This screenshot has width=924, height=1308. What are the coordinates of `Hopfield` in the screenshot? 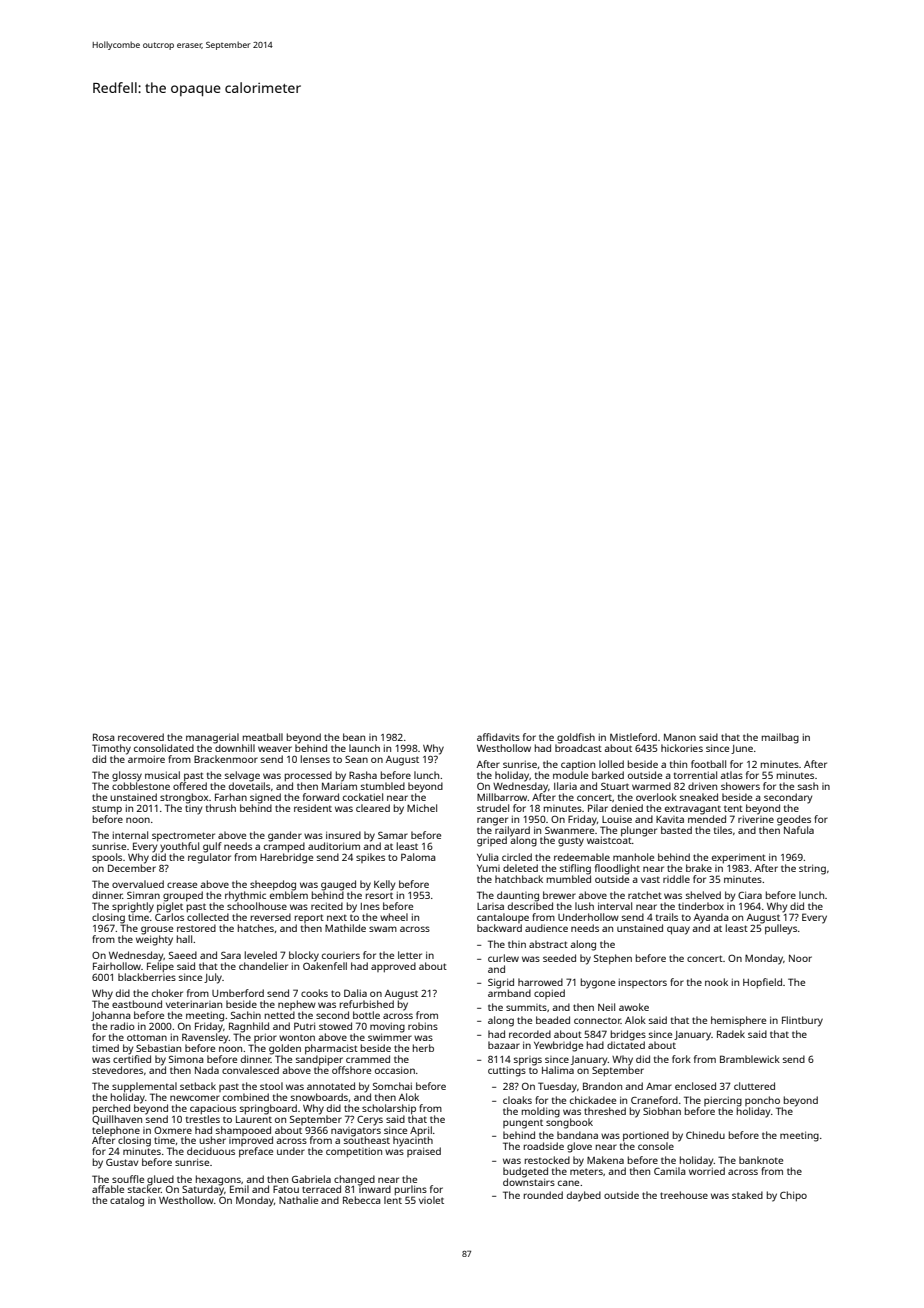 It's located at (762, 983).
